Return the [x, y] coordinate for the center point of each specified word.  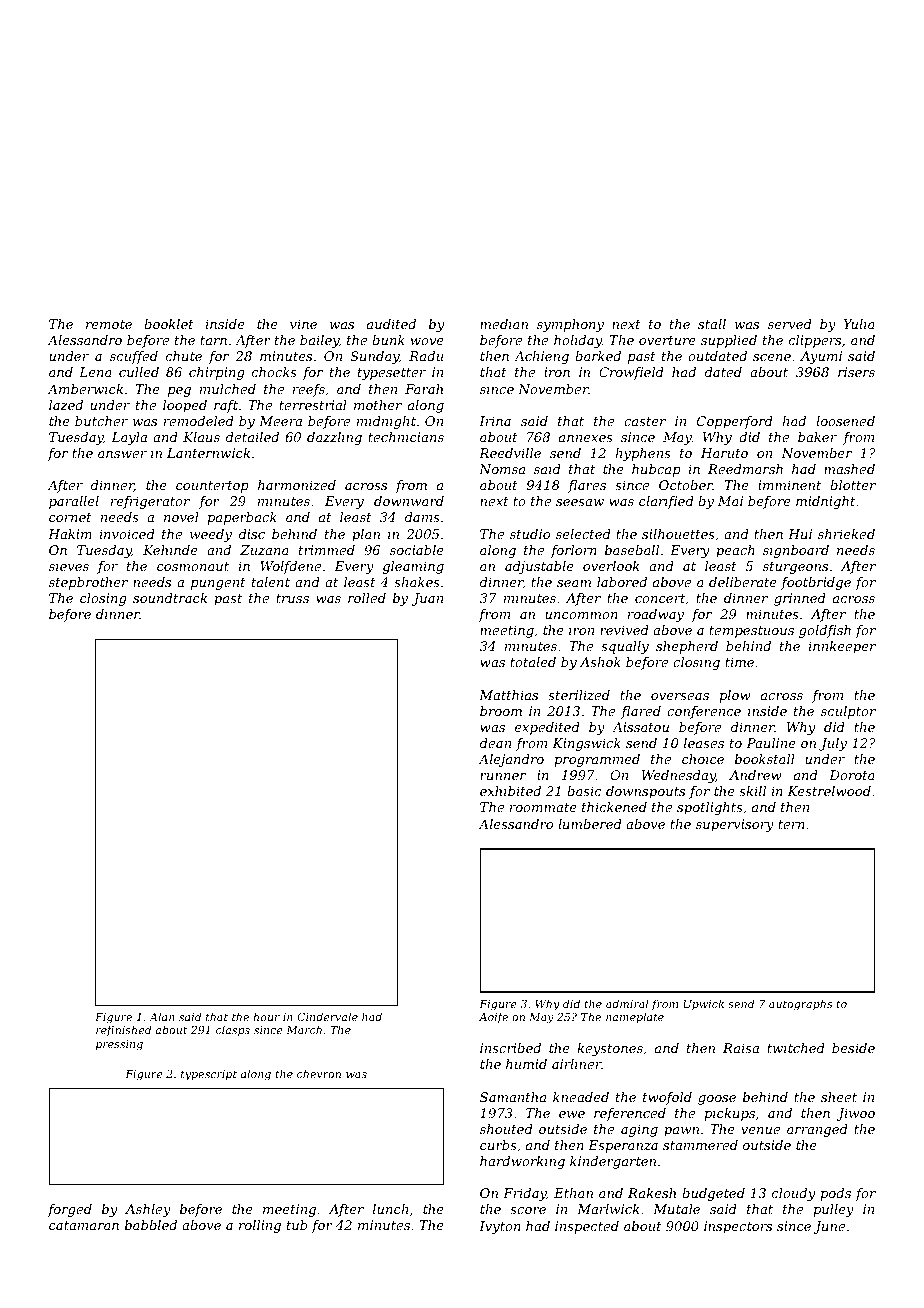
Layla [129, 438]
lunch [390, 1209]
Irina [495, 421]
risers [856, 372]
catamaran [84, 1225]
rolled [367, 598]
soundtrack [170, 598]
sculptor [848, 712]
